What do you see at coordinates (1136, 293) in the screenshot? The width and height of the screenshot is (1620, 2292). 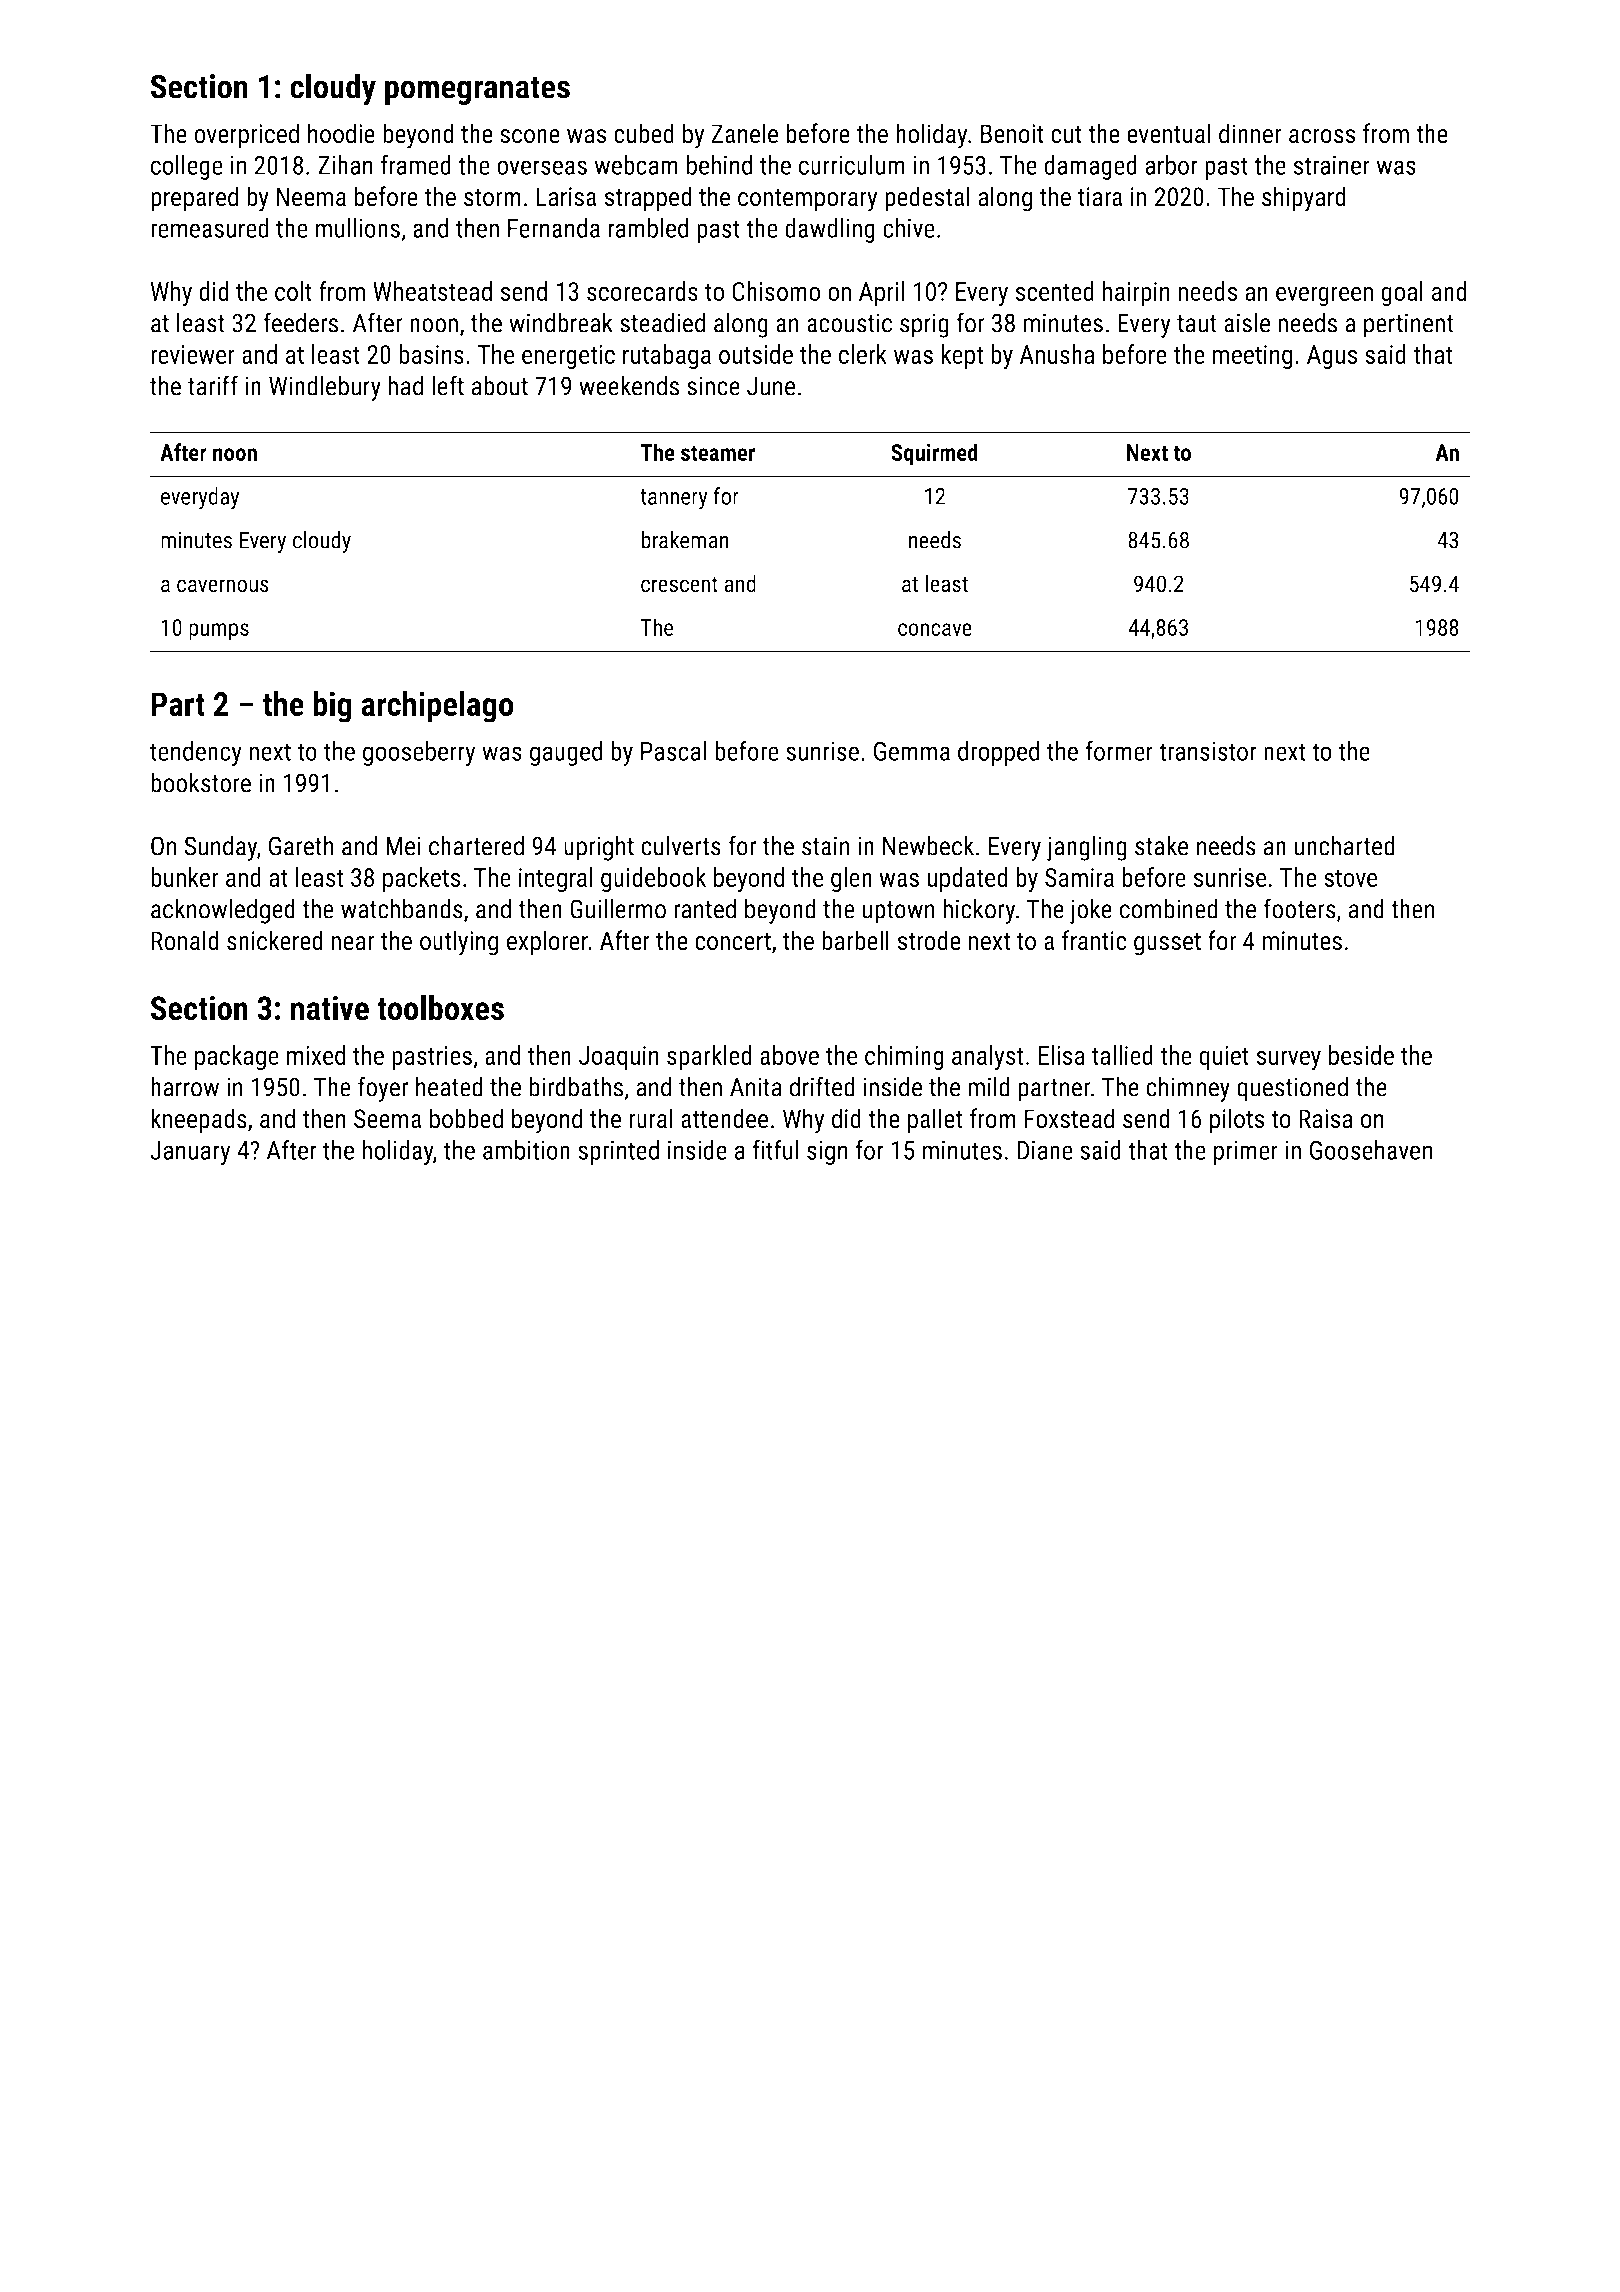 I see `hairpin` at bounding box center [1136, 293].
